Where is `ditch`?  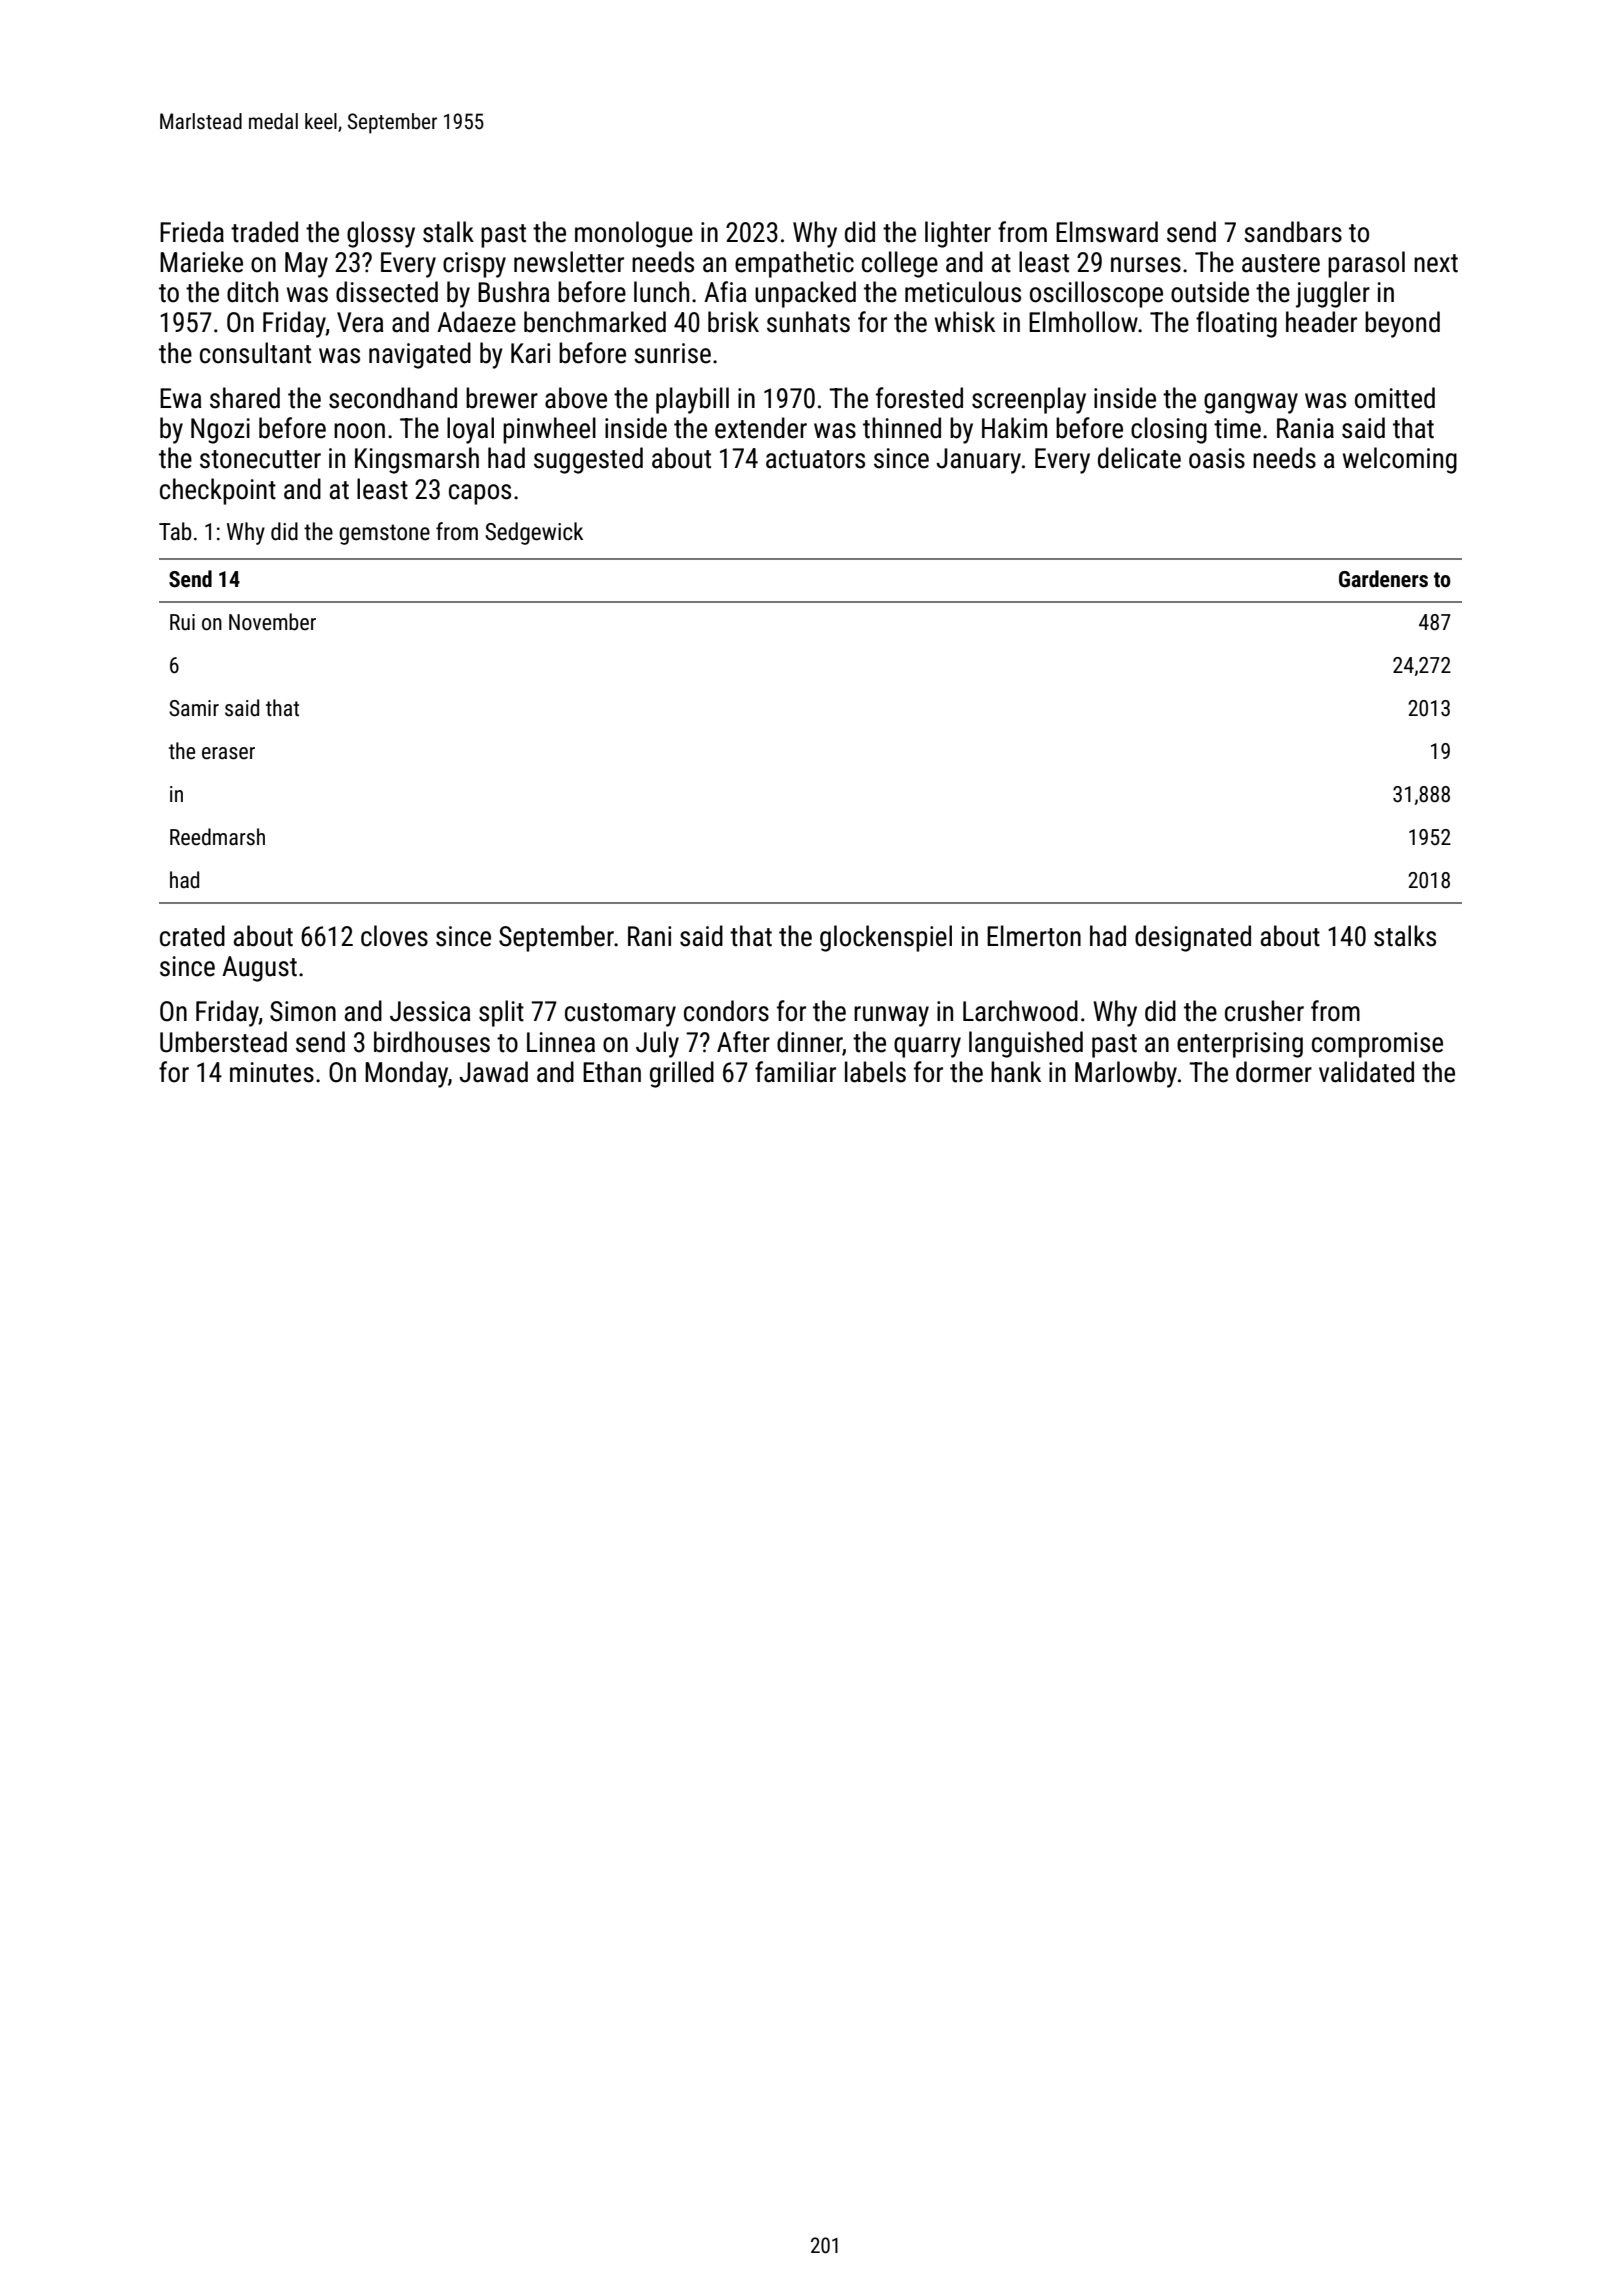 ditch is located at coordinates (252, 292).
